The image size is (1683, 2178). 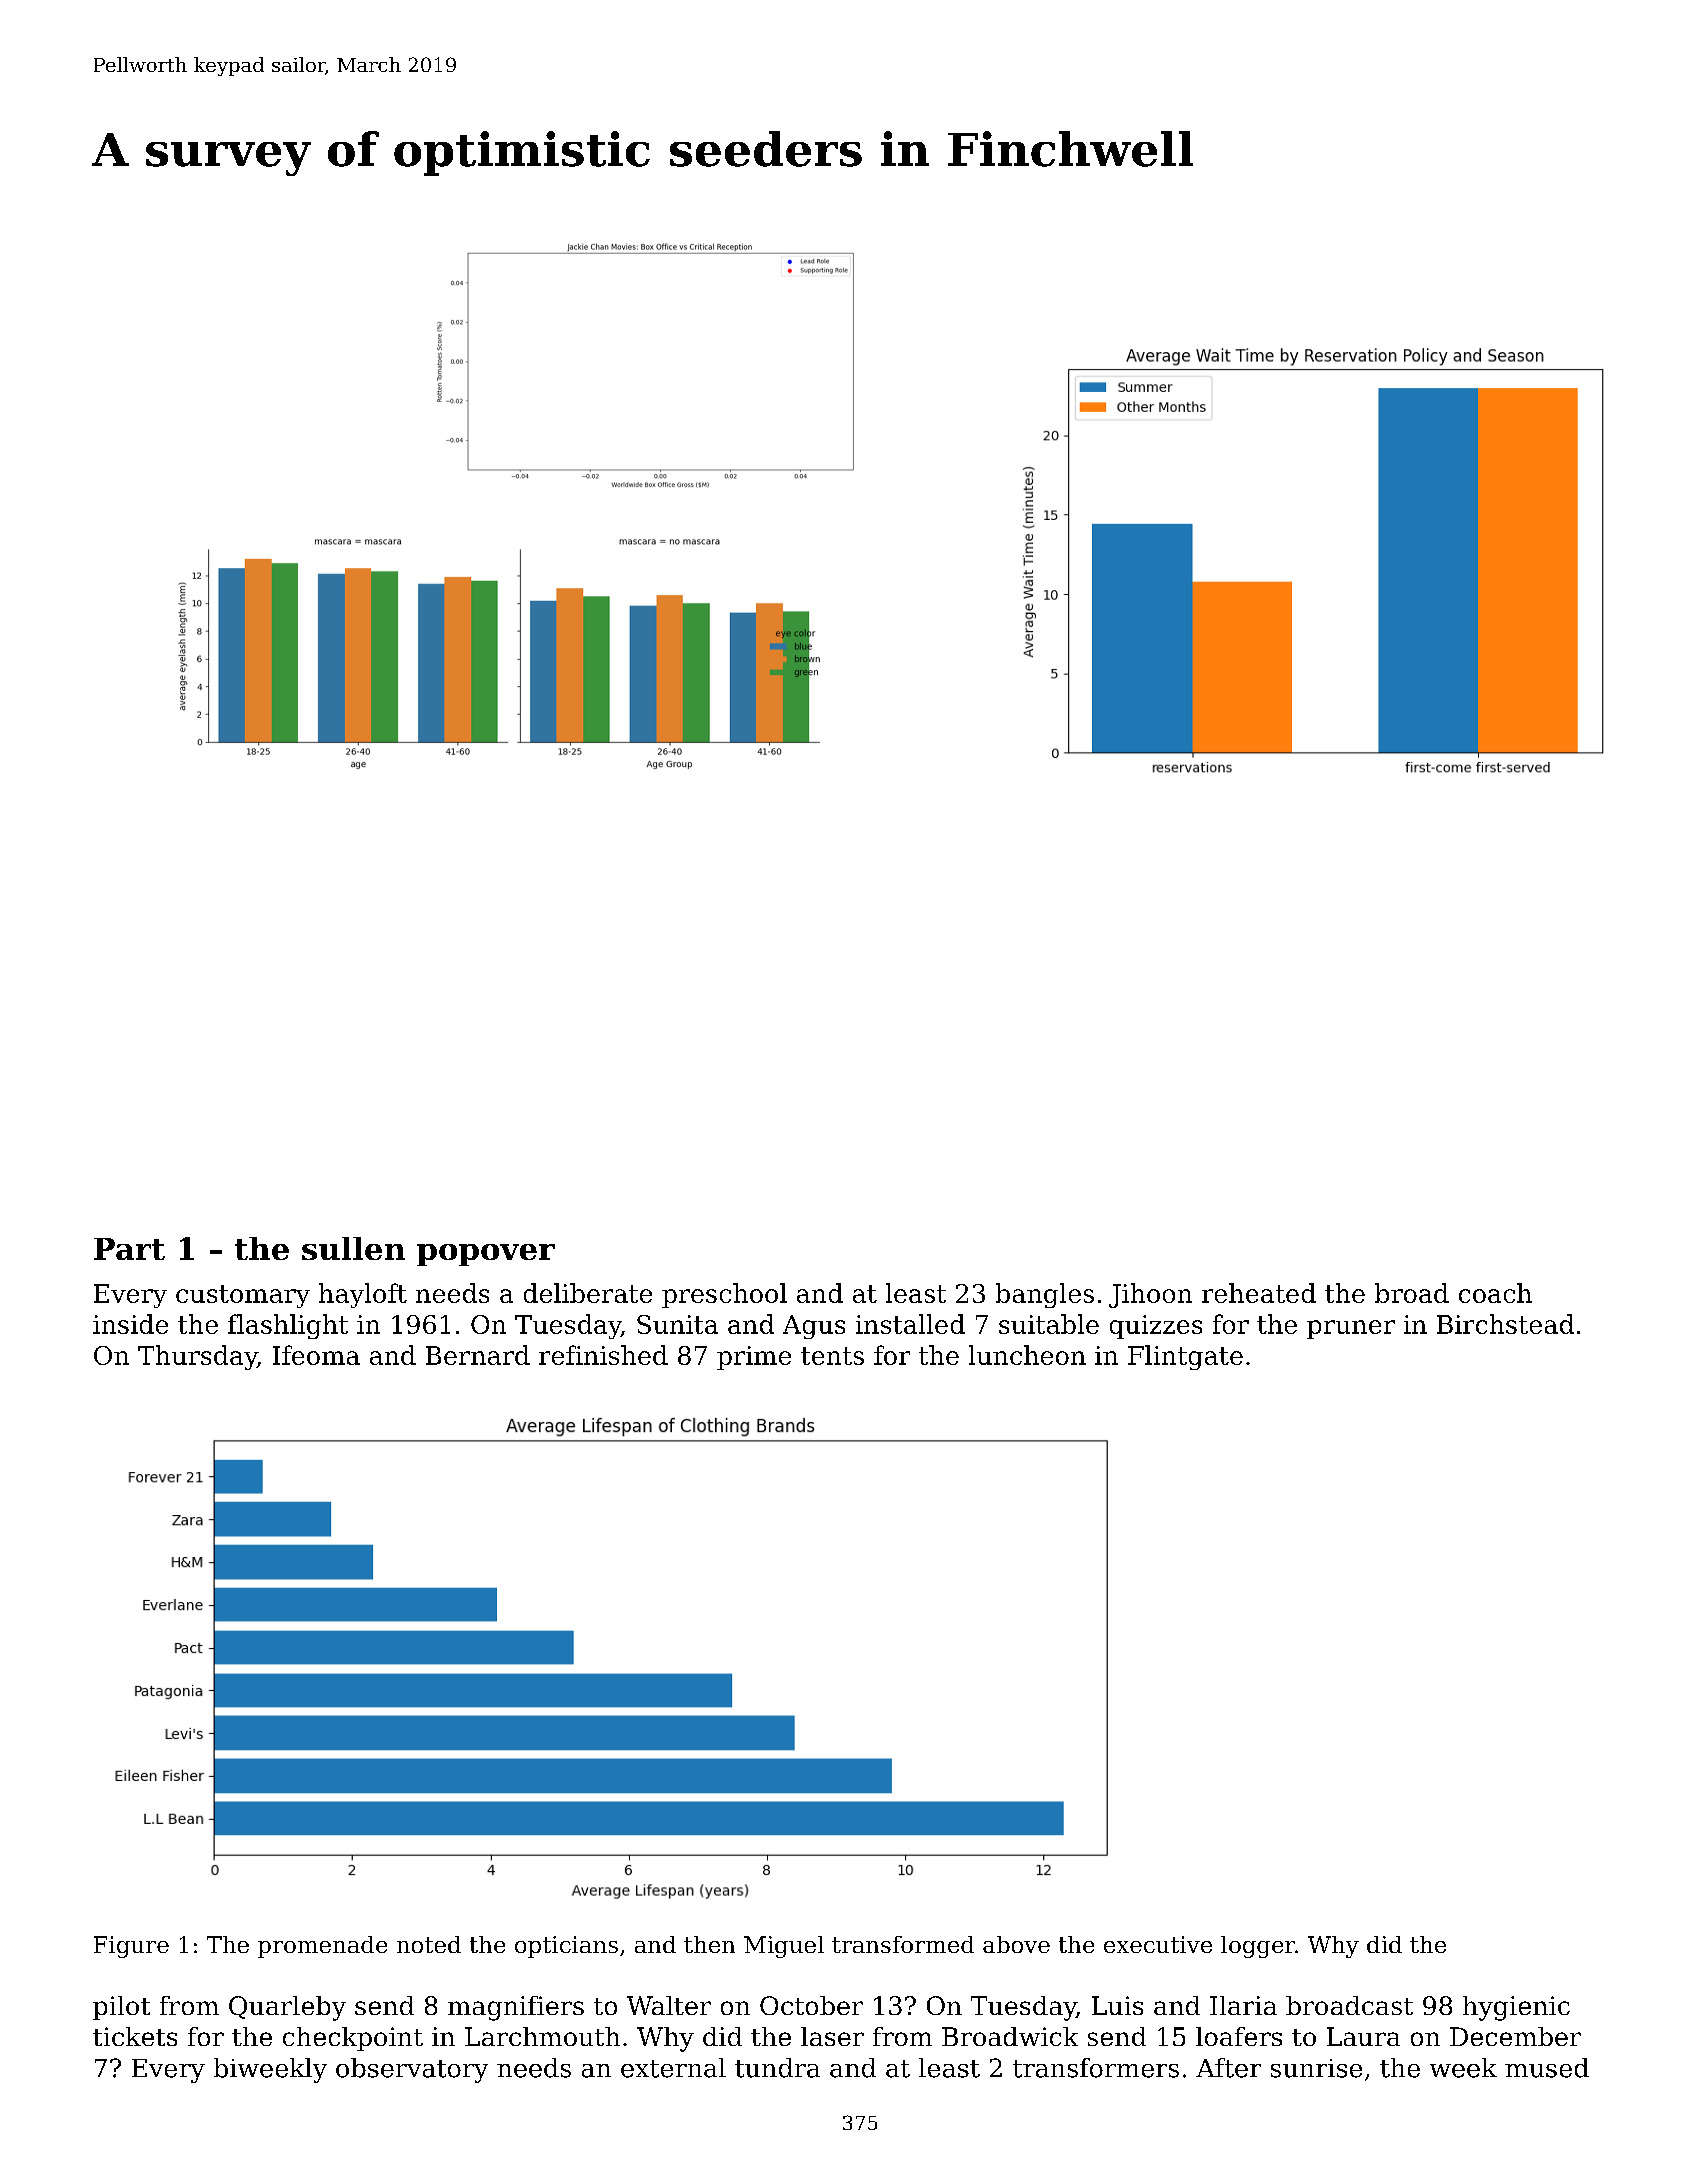 What do you see at coordinates (1351, 1329) in the screenshot?
I see `pruner` at bounding box center [1351, 1329].
